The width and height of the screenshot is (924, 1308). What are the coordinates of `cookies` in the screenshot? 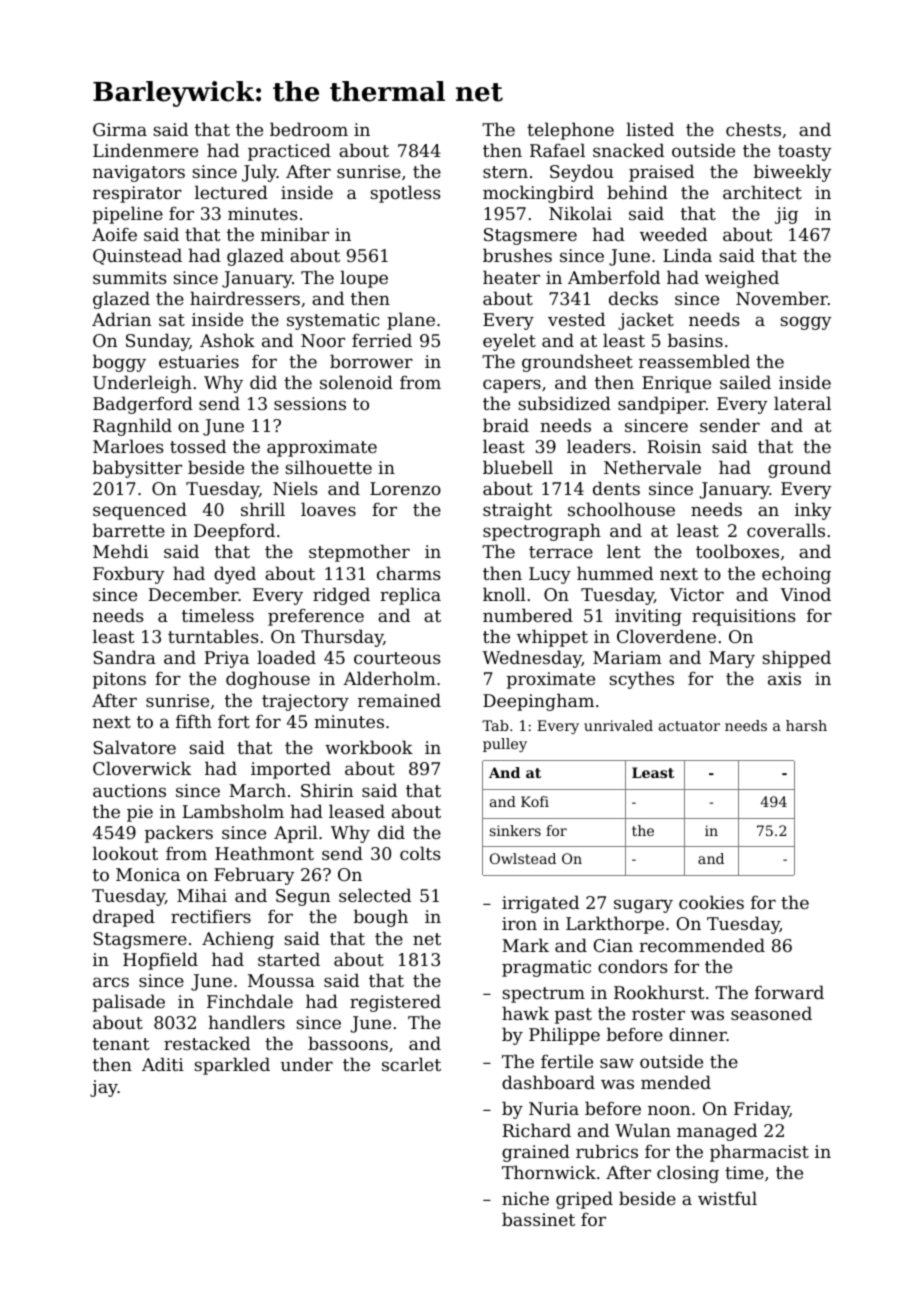 It's located at (711, 902).
